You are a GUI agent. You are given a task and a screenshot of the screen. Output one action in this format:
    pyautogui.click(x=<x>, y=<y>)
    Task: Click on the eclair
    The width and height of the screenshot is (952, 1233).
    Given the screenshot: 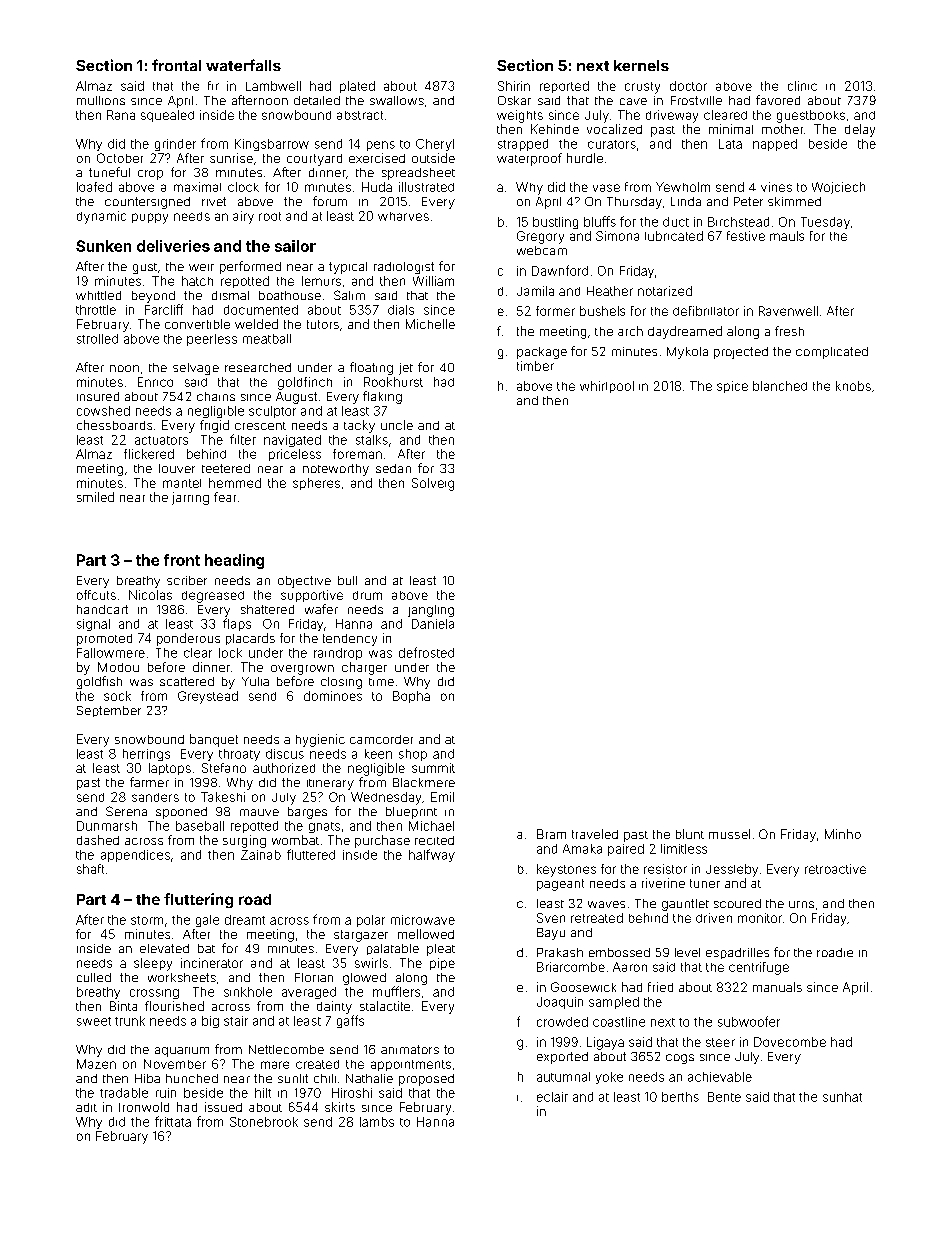 What is the action you would take?
    pyautogui.click(x=552, y=1097)
